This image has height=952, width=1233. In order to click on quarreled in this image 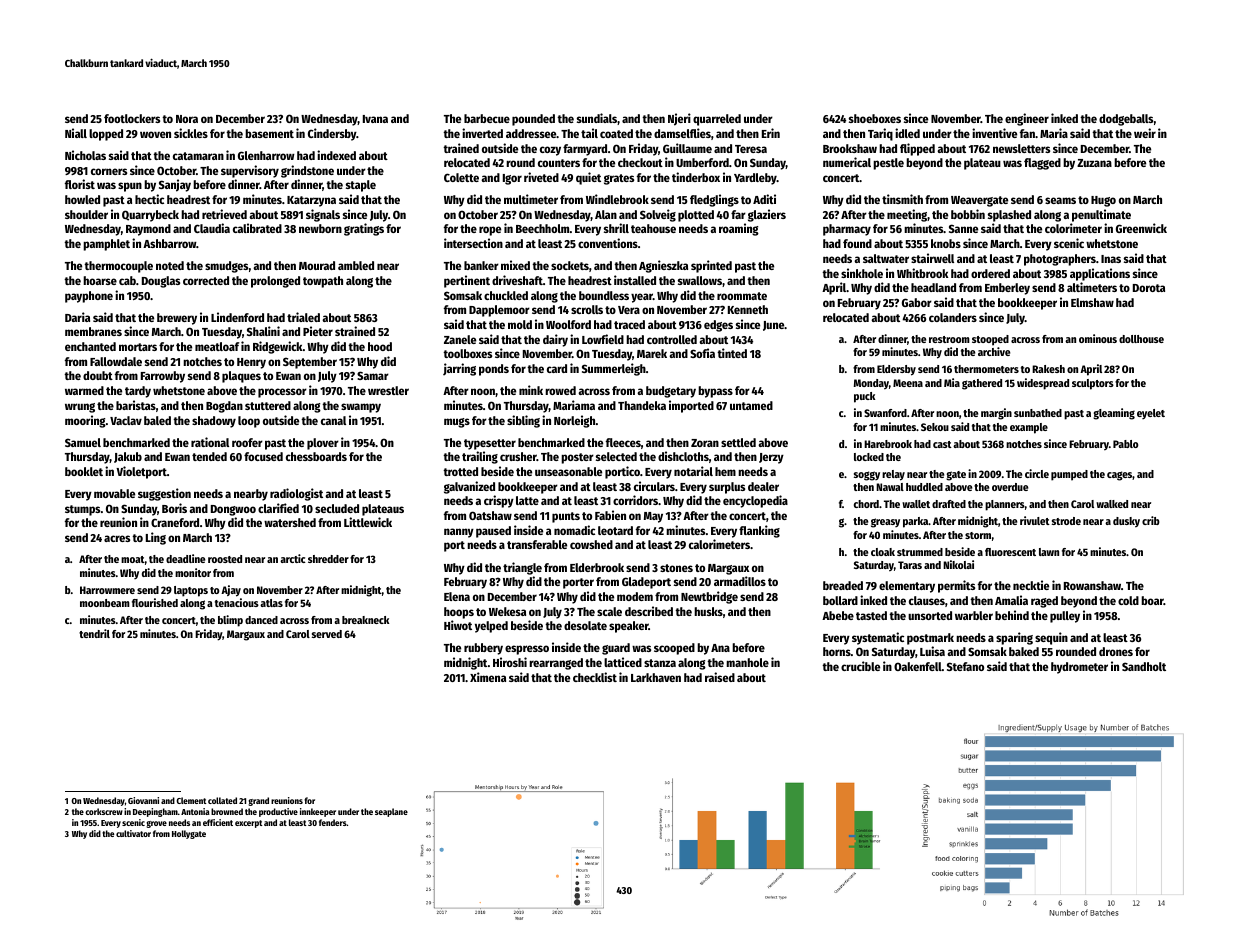, I will do `click(717, 120)`.
